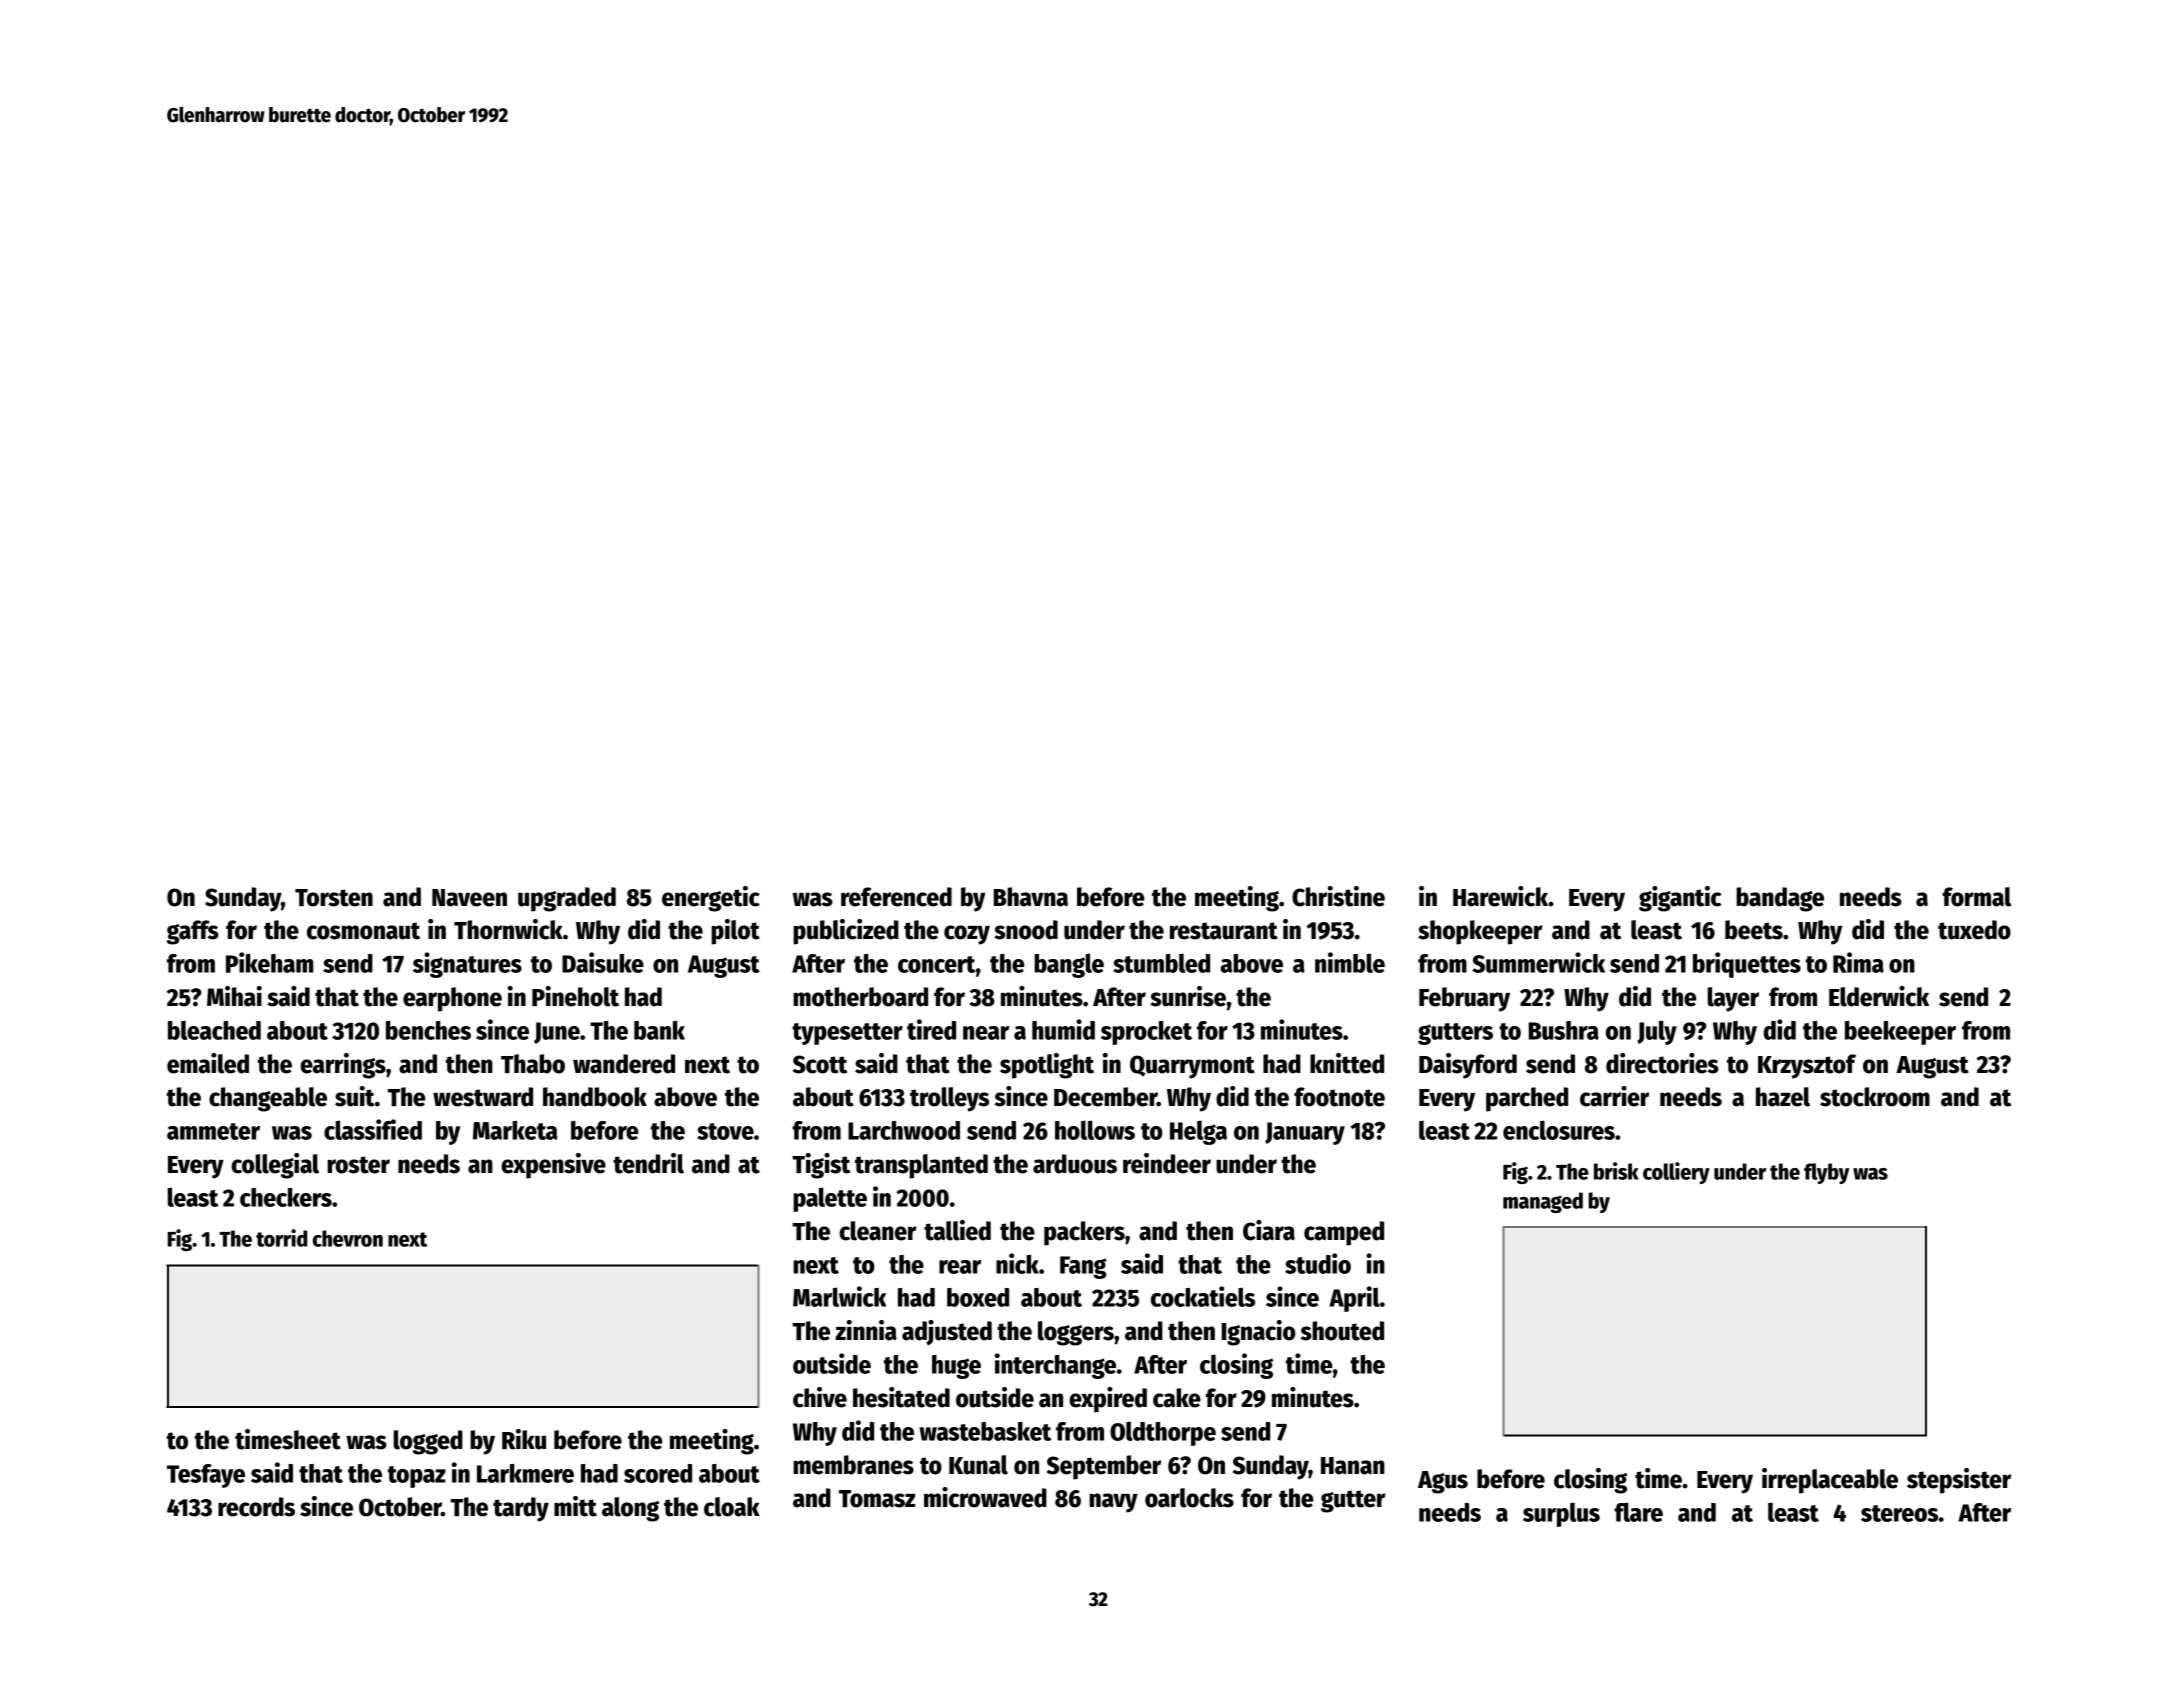 The height and width of the screenshot is (1683, 2178). Describe the element at coordinates (1342, 1331) in the screenshot. I see `shouted` at that location.
